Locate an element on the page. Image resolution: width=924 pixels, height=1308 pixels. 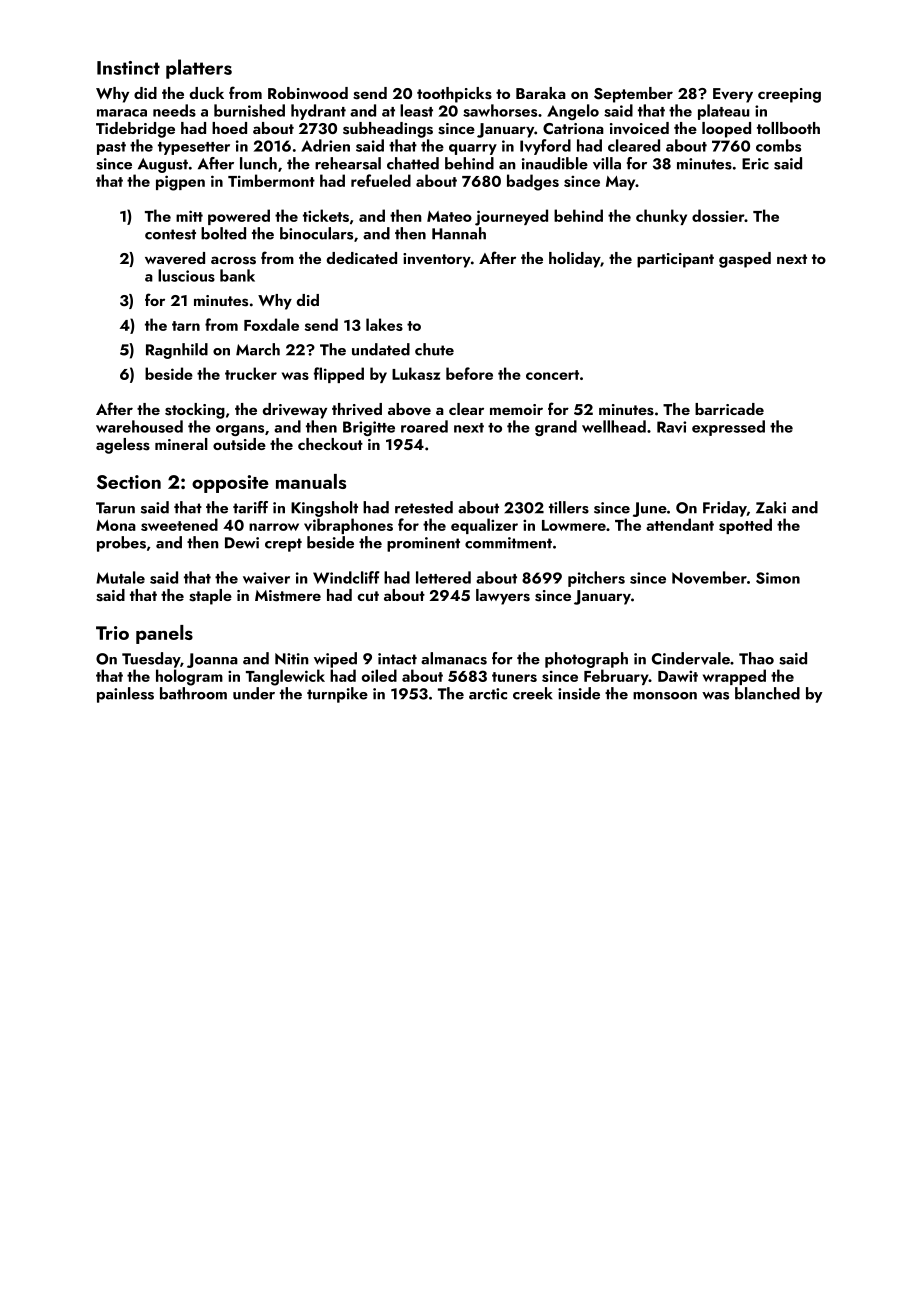
platters is located at coordinates (199, 69).
